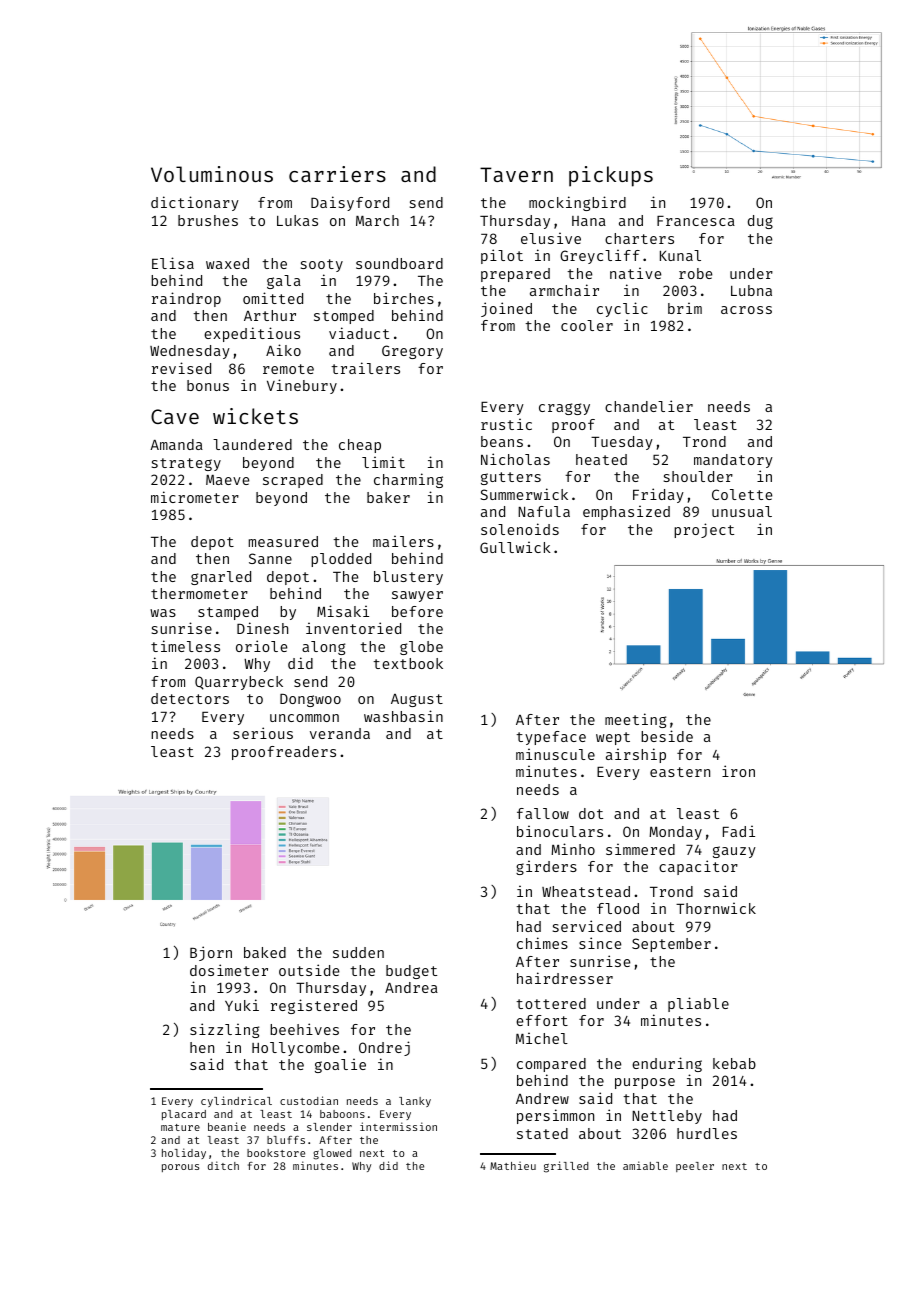  What do you see at coordinates (227, 480) in the page?
I see `Maeve` at bounding box center [227, 480].
